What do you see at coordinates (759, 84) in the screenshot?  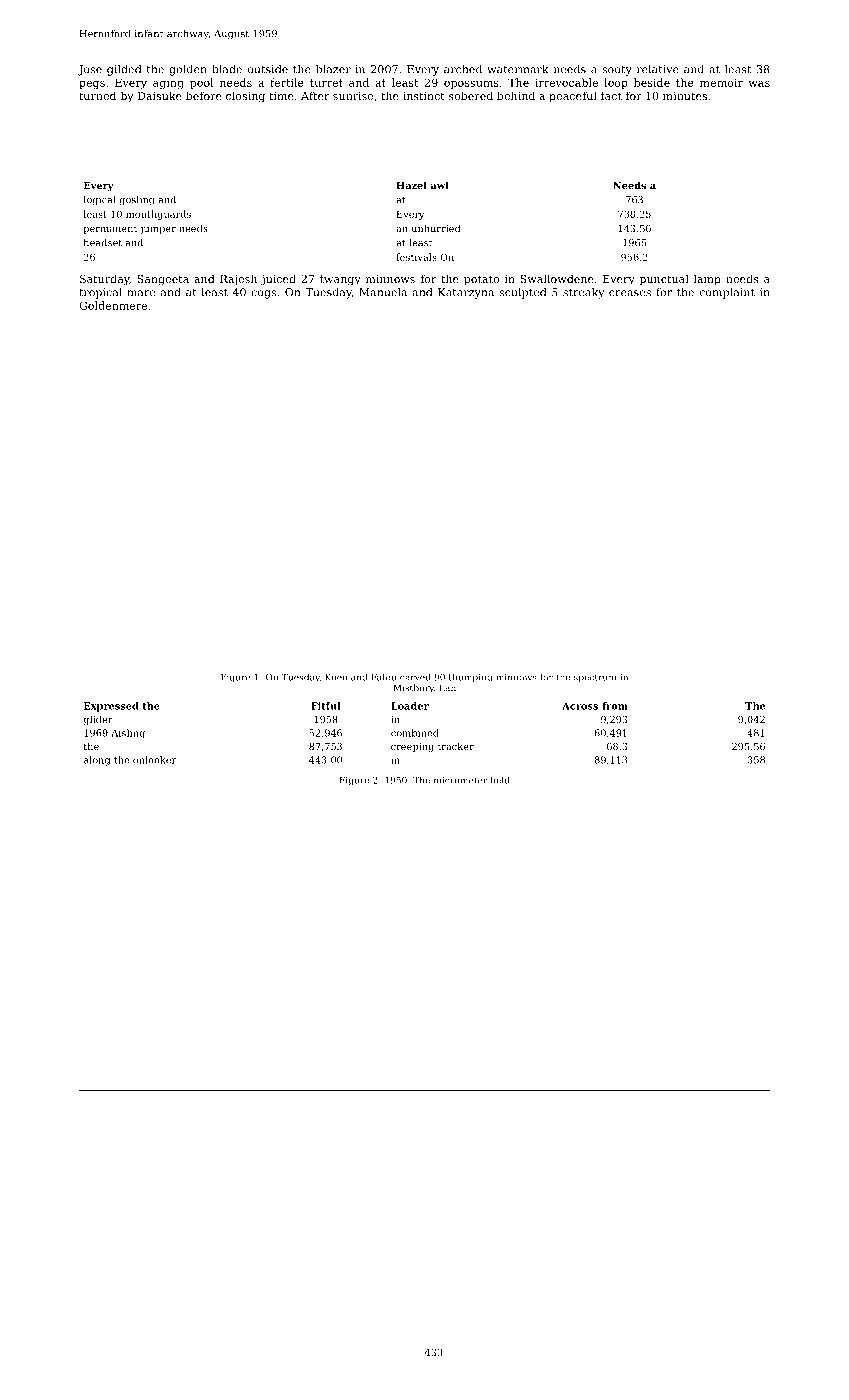 I see `was` at bounding box center [759, 84].
